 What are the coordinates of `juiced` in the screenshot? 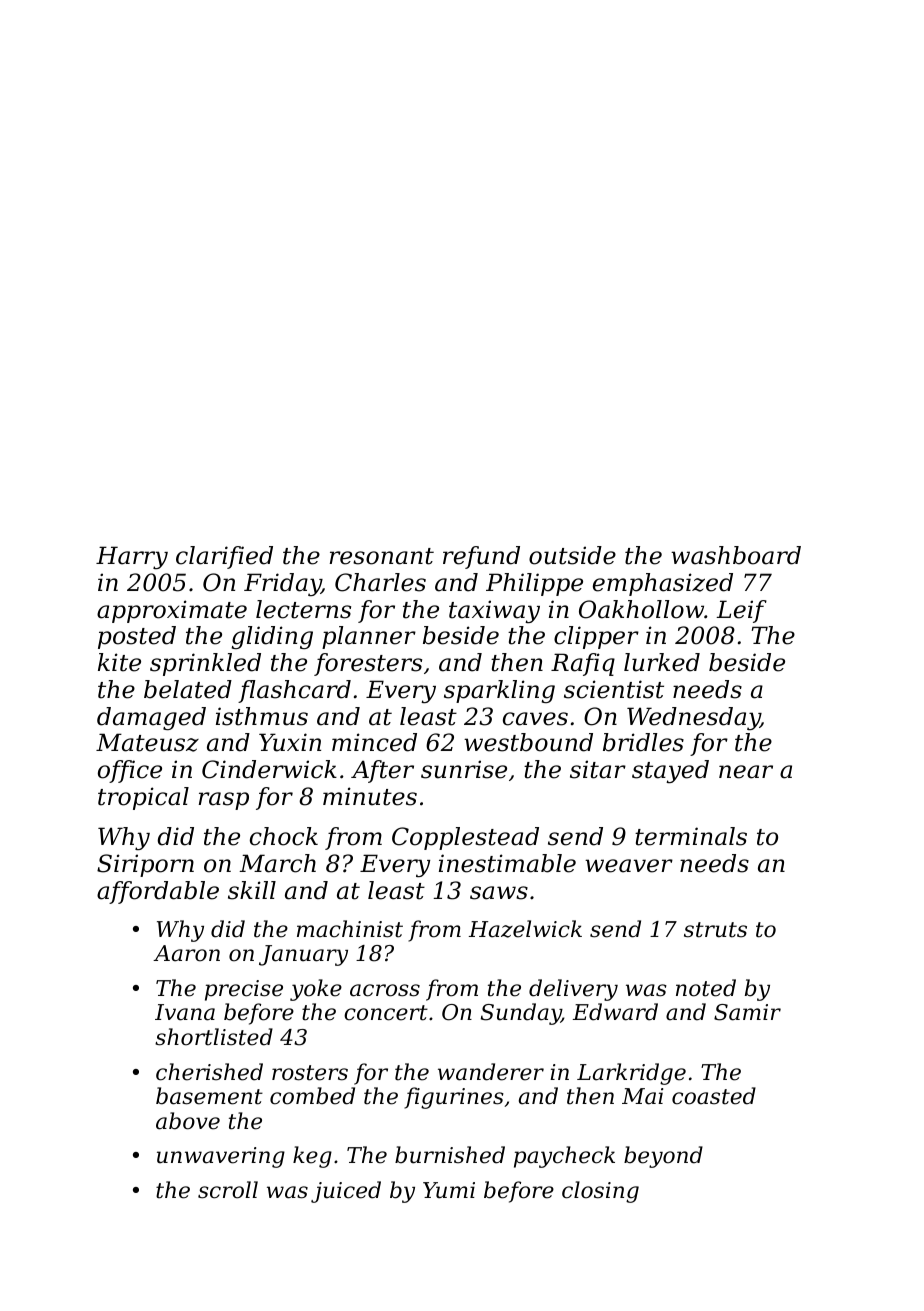 It's located at (346, 1192).
